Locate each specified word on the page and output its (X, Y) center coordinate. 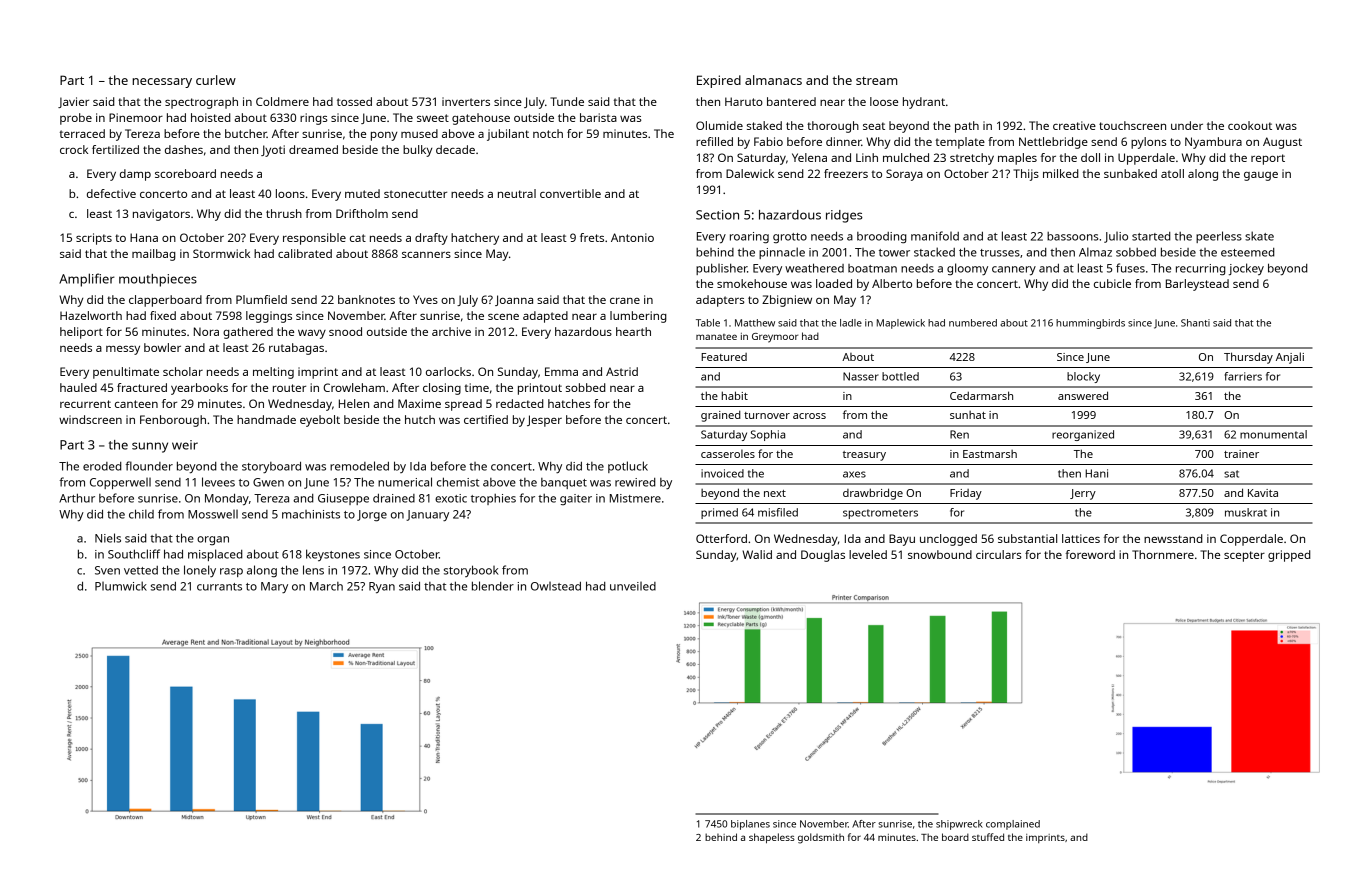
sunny (150, 447)
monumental (1273, 434)
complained (1013, 825)
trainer (1241, 454)
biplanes (750, 825)
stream (876, 80)
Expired (719, 81)
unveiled (633, 586)
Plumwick (121, 586)
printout (540, 389)
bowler (162, 347)
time (477, 387)
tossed (354, 101)
